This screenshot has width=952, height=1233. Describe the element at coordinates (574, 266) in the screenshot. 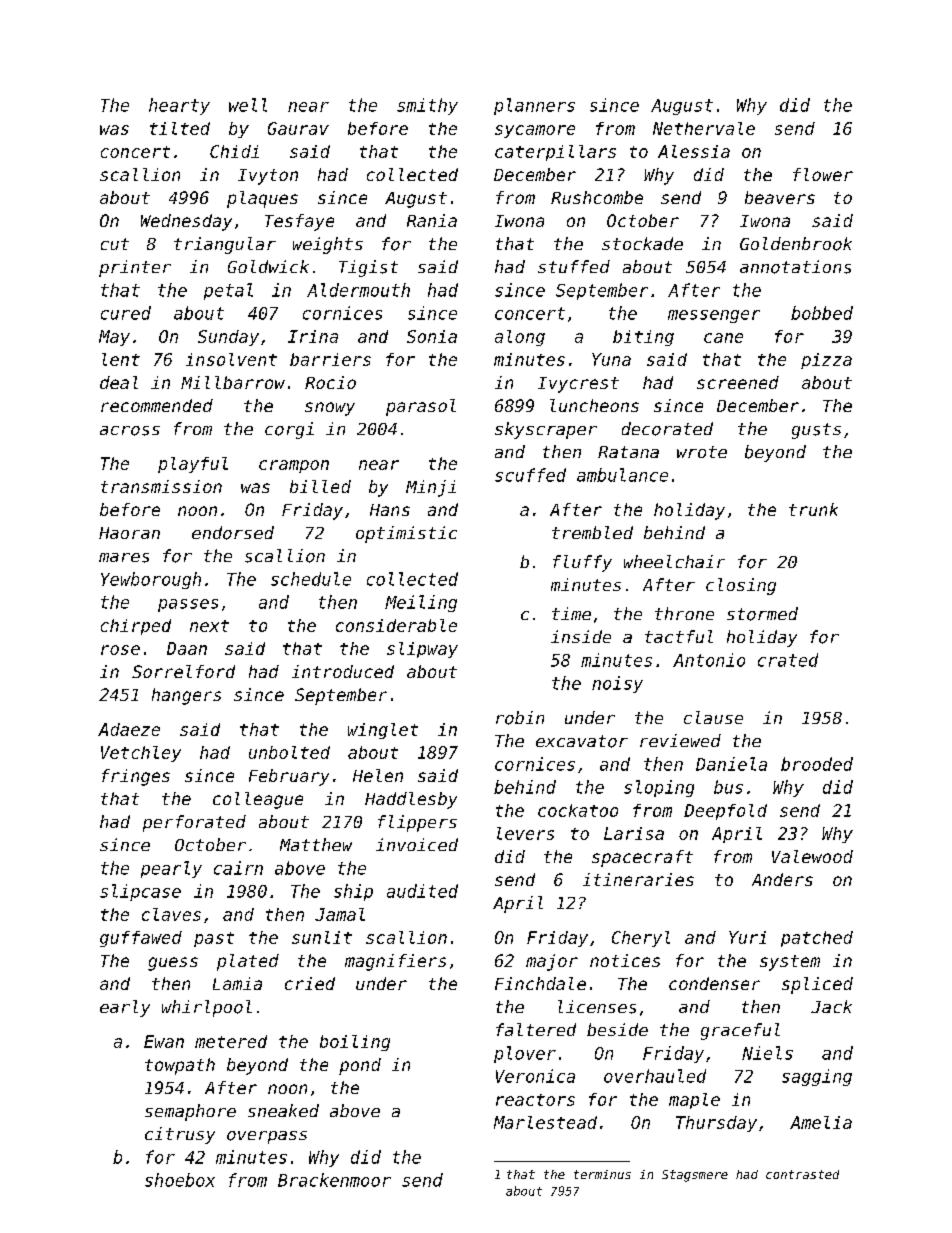

I see `stuffed` at that location.
